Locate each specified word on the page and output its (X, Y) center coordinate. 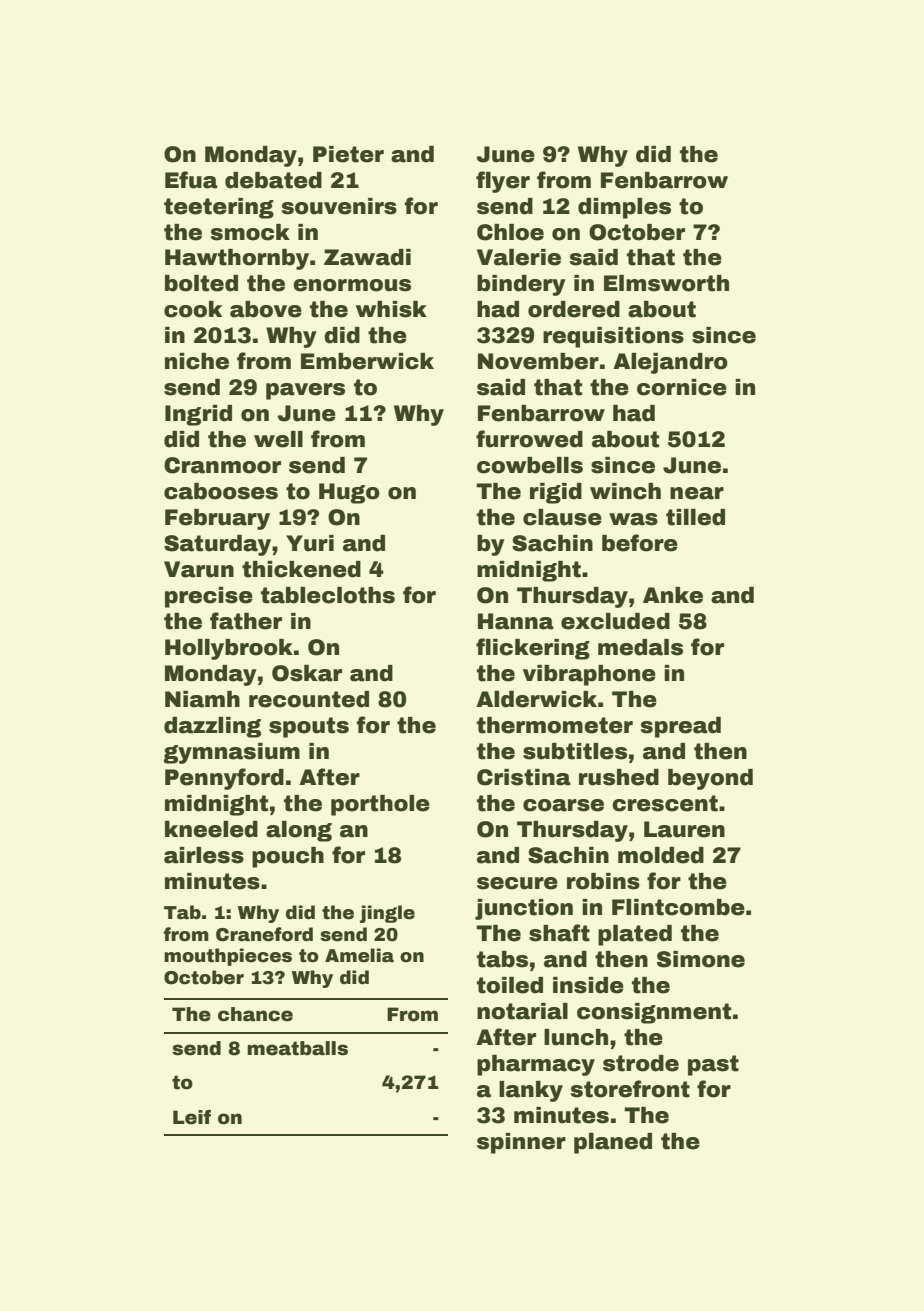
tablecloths (328, 595)
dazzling (212, 727)
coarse (563, 805)
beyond (710, 779)
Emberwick (367, 361)
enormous (352, 285)
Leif (192, 1117)
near (697, 493)
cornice (682, 387)
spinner (521, 1143)
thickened (301, 569)
